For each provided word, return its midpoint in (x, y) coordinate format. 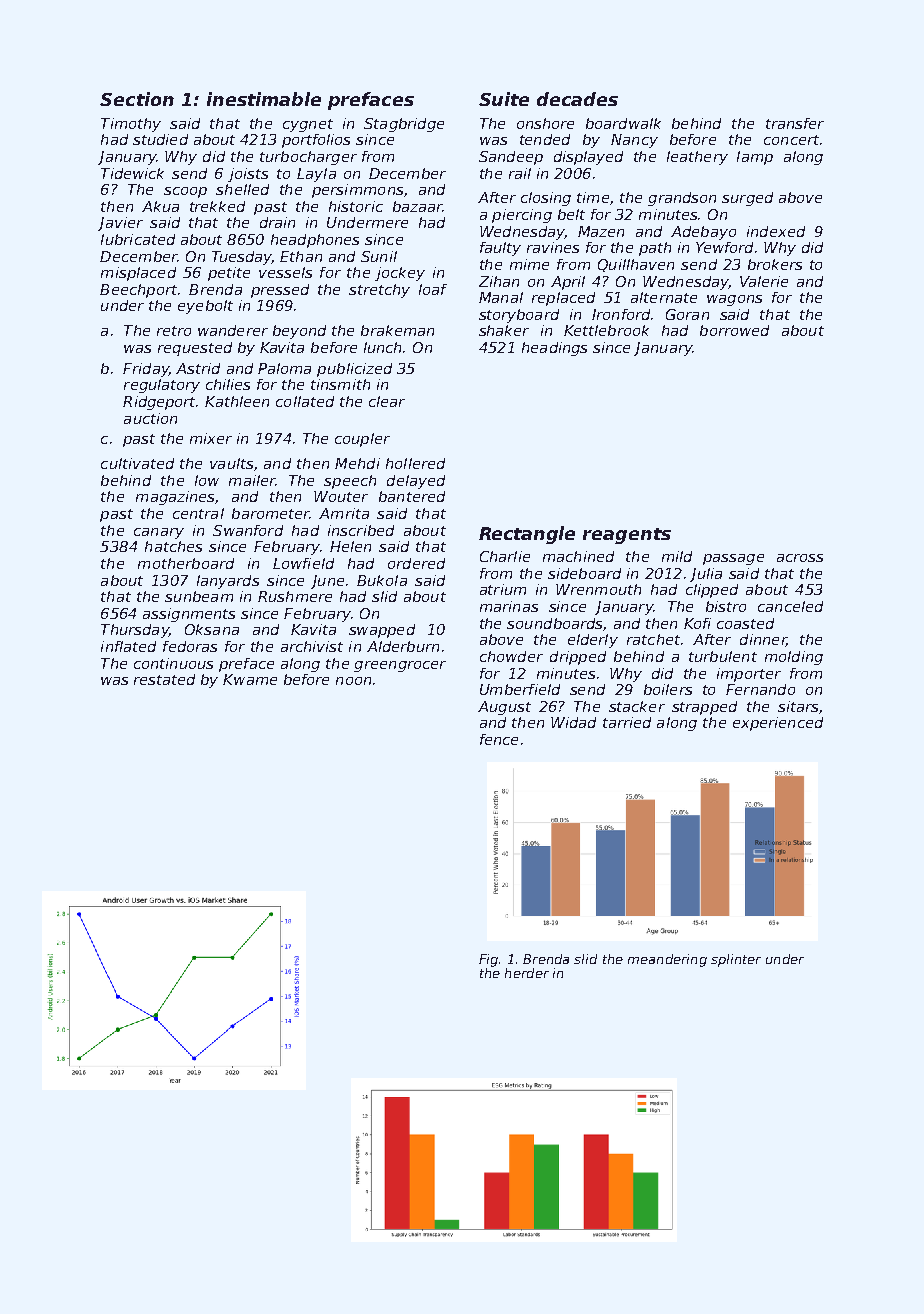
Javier (120, 224)
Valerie (764, 281)
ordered (416, 563)
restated (164, 679)
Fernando (760, 689)
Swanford (248, 530)
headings (554, 349)
